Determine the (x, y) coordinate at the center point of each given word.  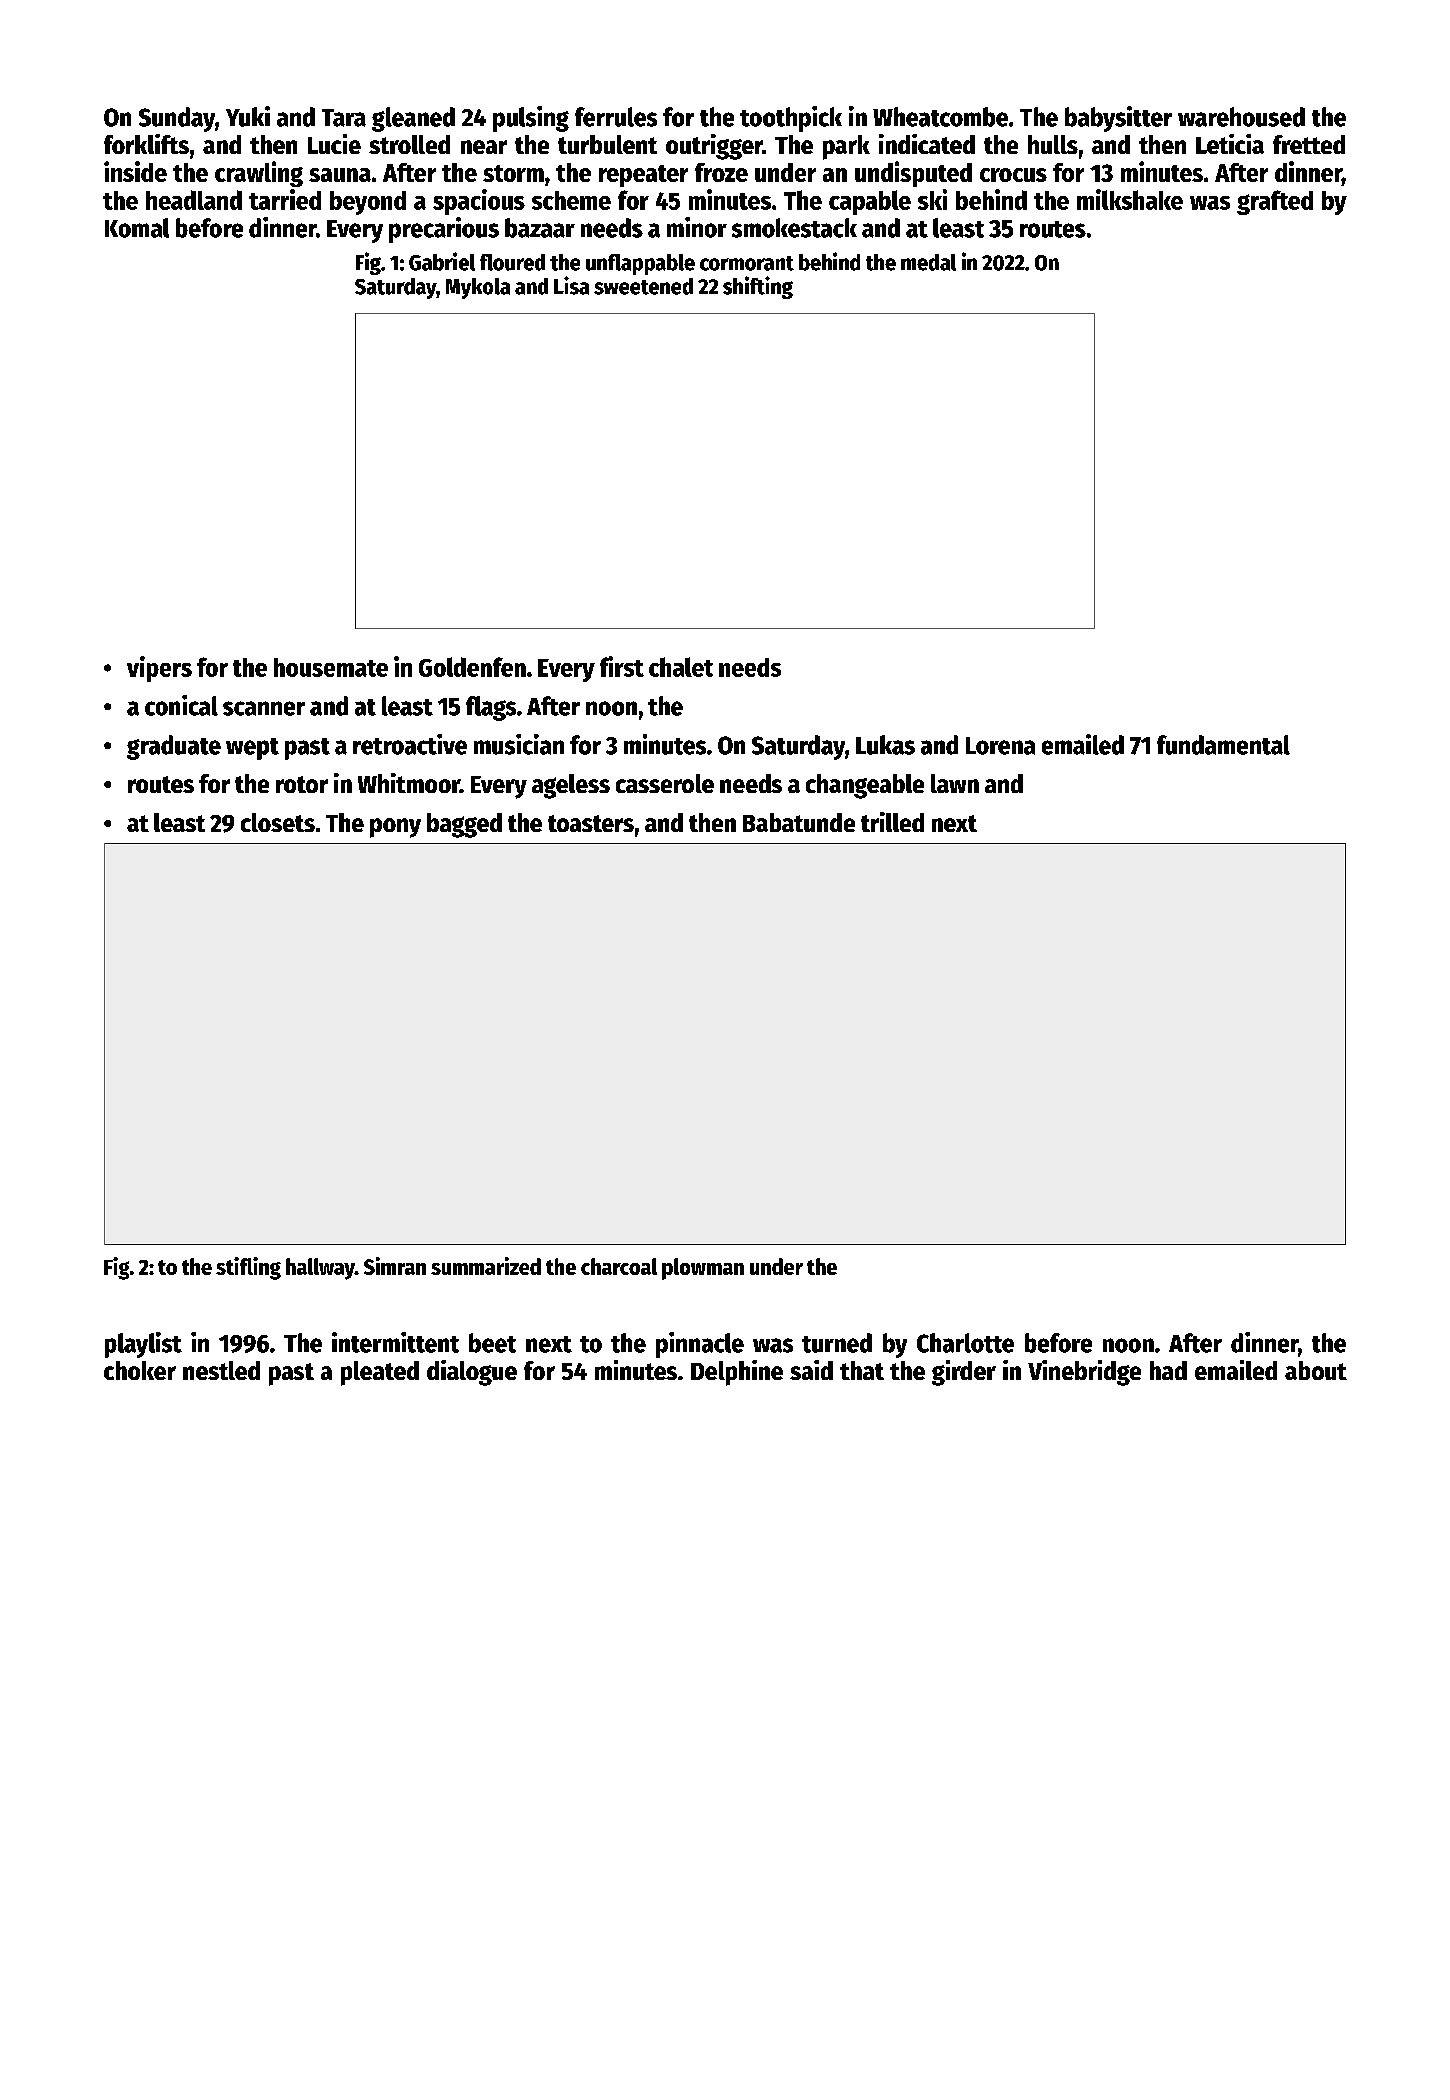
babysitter (1118, 119)
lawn (955, 783)
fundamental (1223, 745)
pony (395, 828)
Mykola (478, 288)
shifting (758, 287)
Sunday (177, 119)
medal (928, 262)
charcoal (619, 1266)
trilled (892, 822)
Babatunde (799, 822)
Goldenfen (472, 667)
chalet (681, 667)
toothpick (791, 119)
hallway (320, 1269)
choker (140, 1370)
